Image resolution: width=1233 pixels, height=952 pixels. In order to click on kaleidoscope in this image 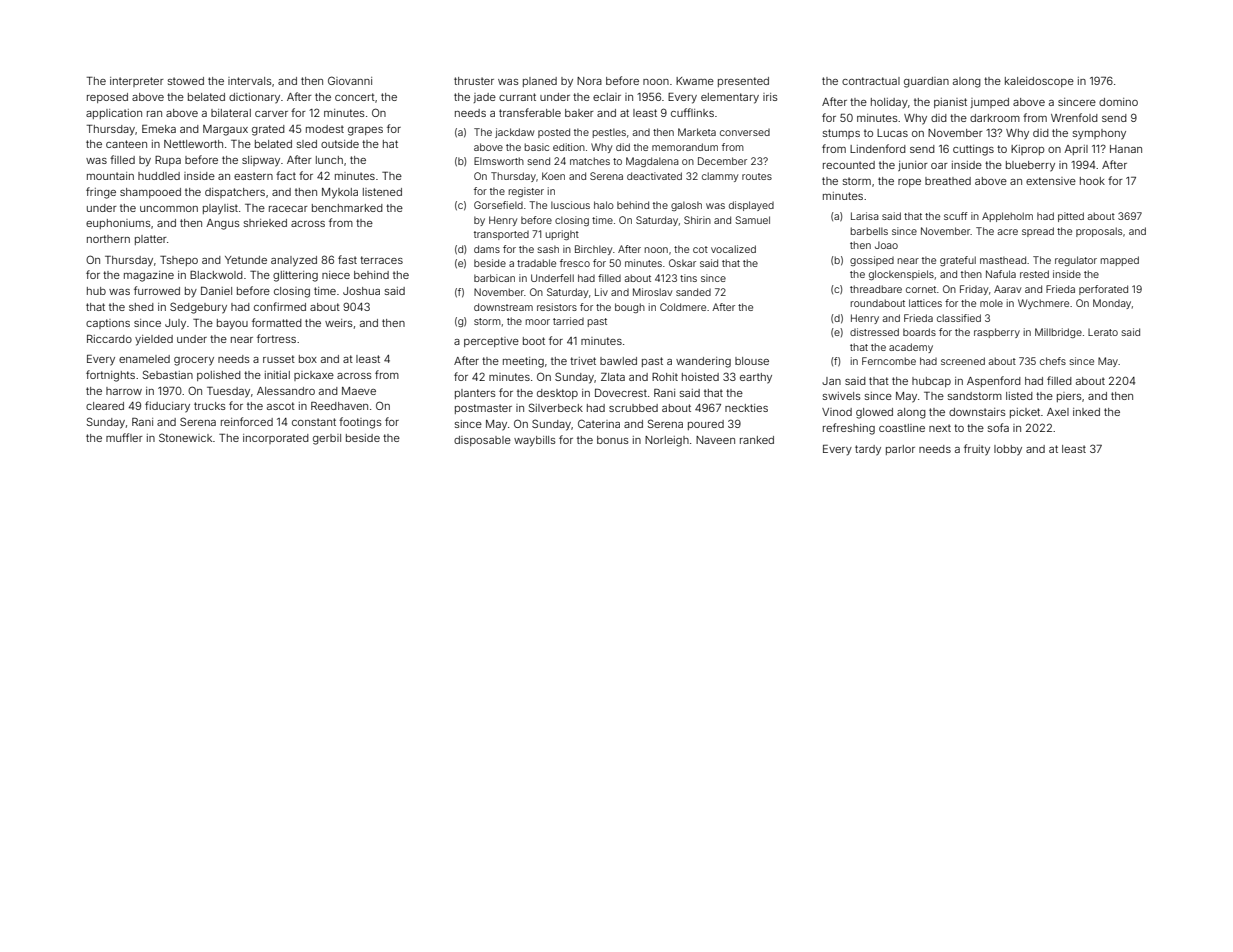, I will do `click(1039, 82)`.
